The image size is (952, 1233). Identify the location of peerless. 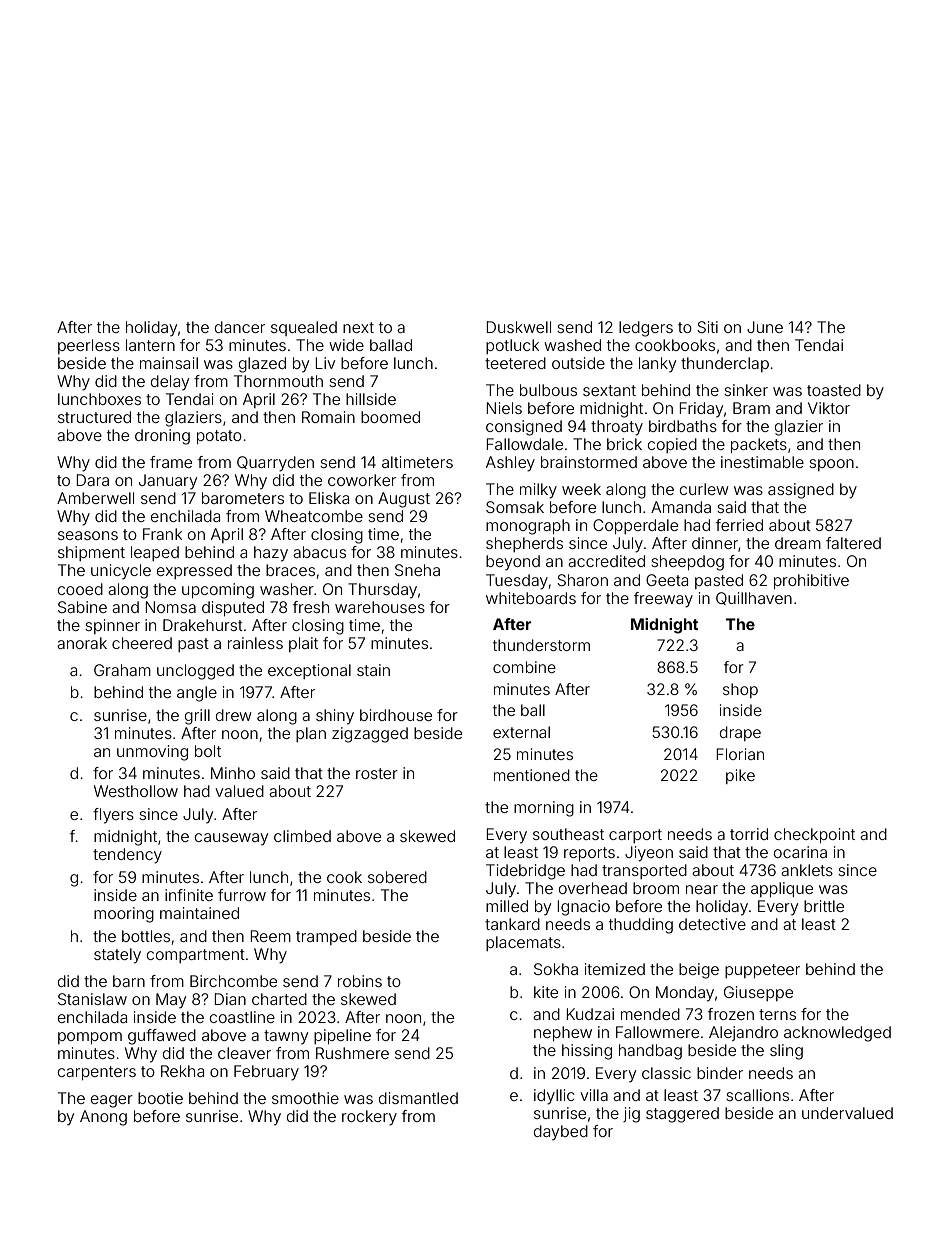
(89, 346).
